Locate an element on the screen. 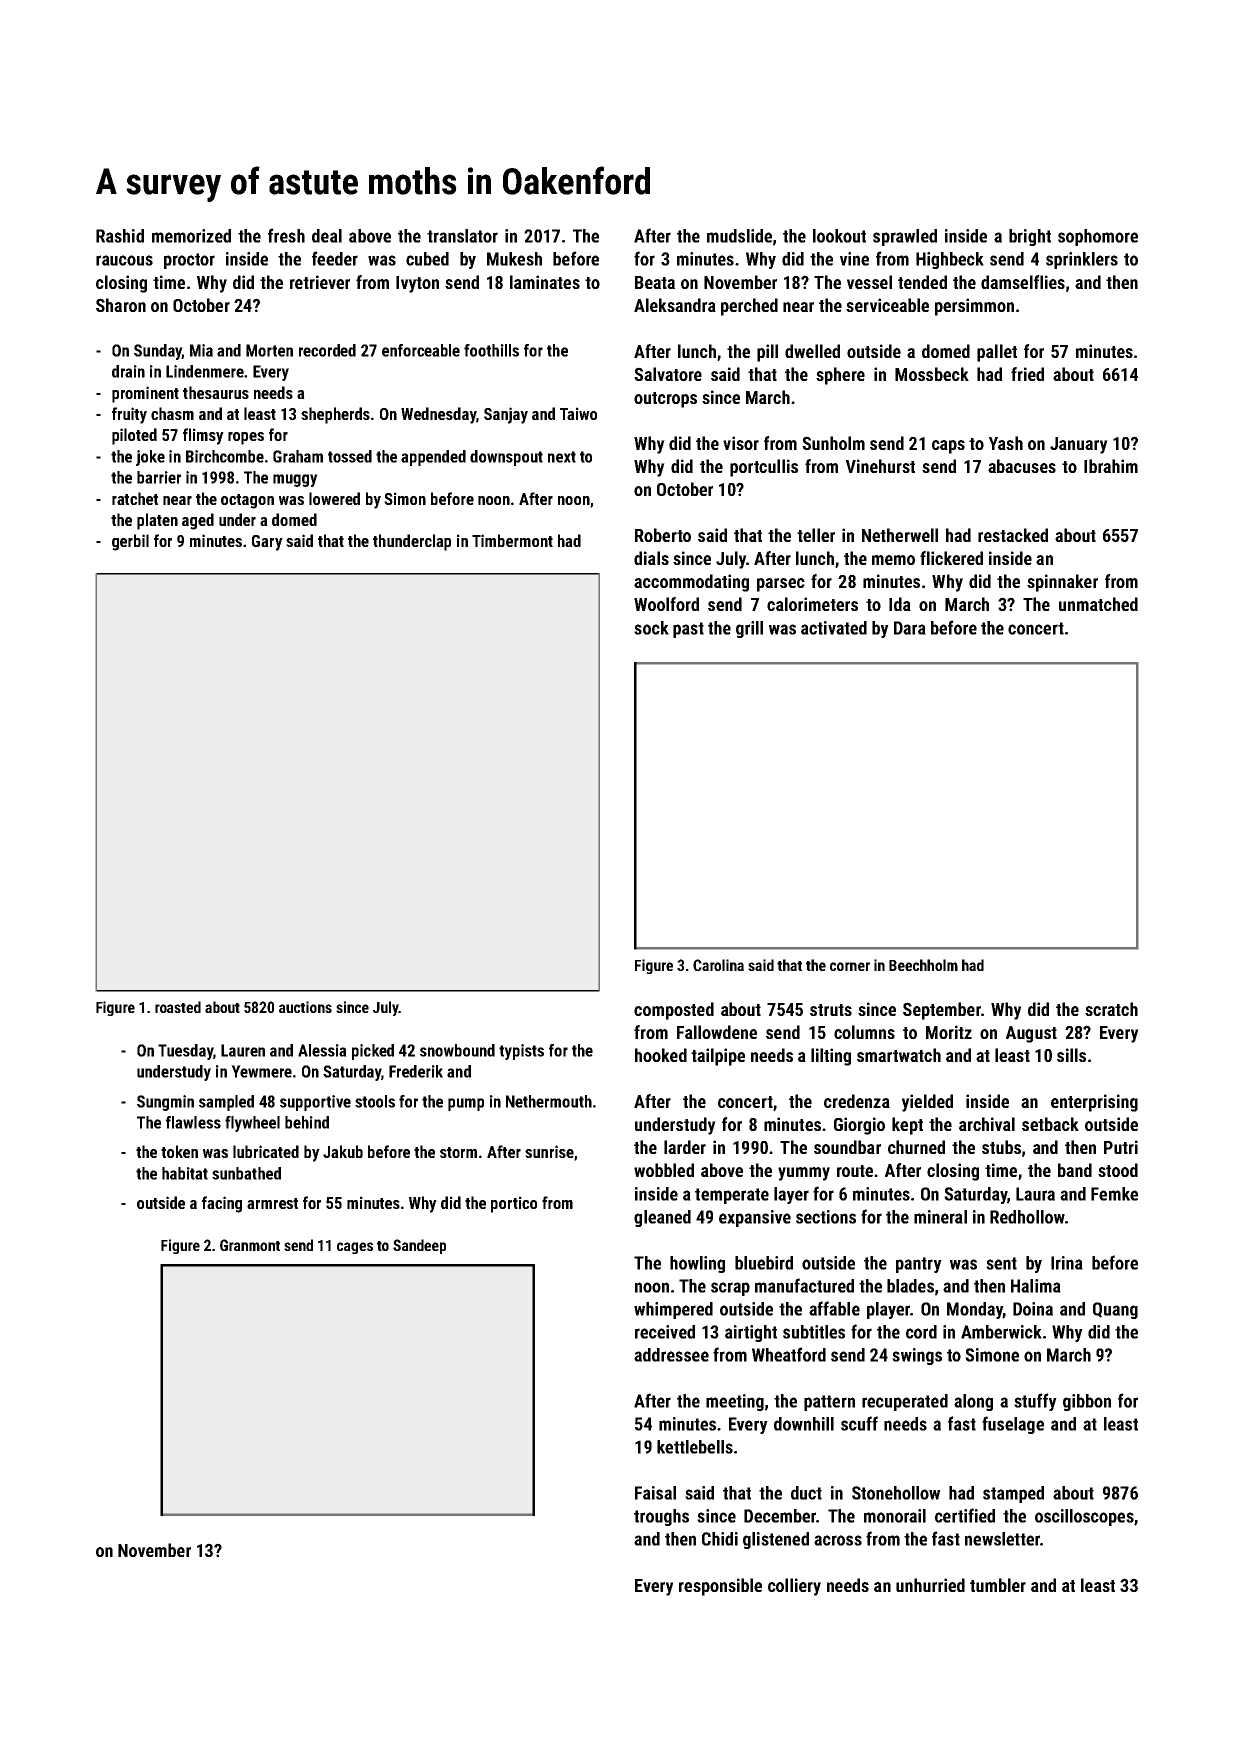 The height and width of the screenshot is (1745, 1234). Granmont is located at coordinates (250, 1245).
